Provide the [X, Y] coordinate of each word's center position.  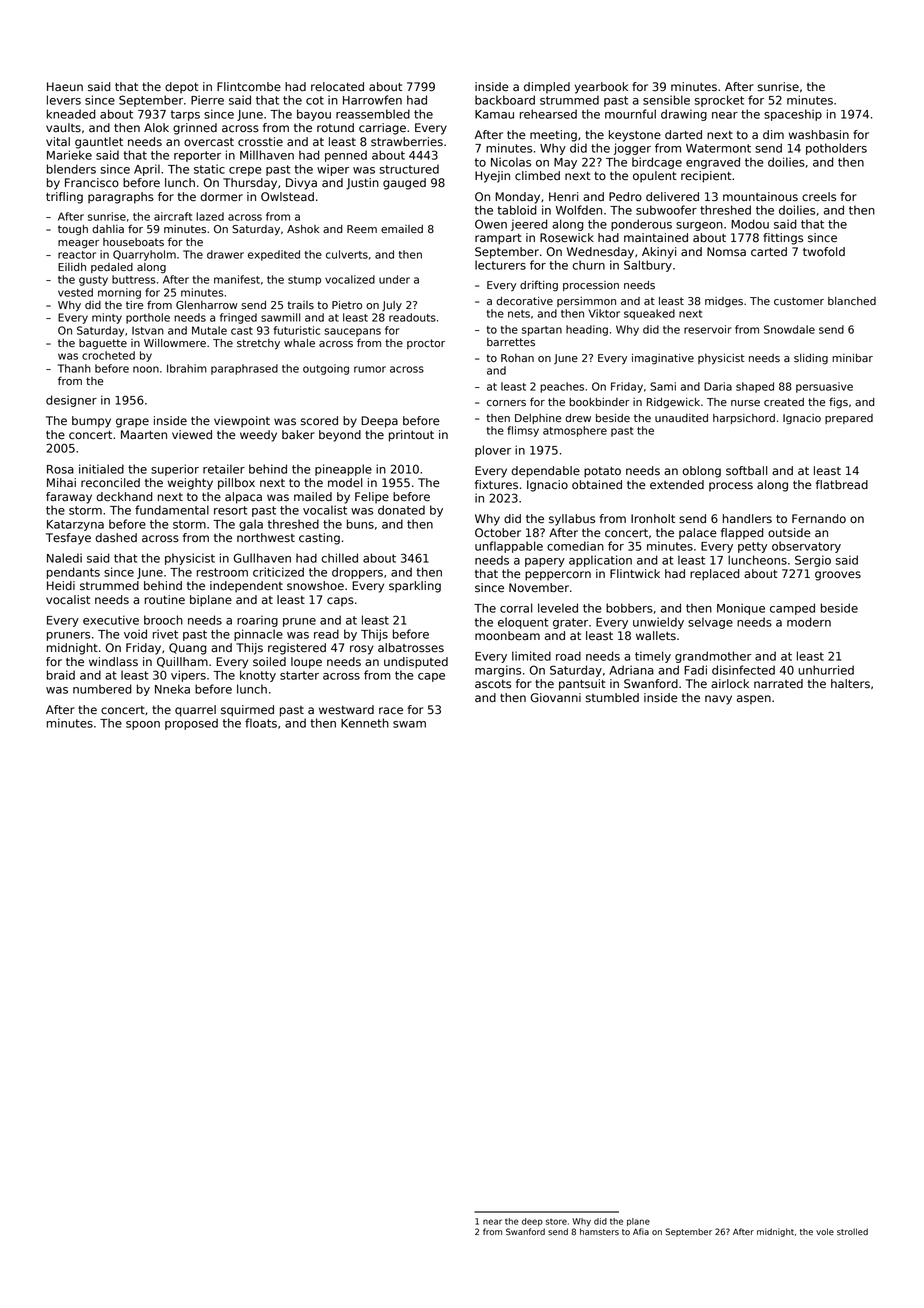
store [556, 1222]
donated [401, 510]
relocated [337, 87]
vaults [63, 128]
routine [165, 600]
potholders [836, 149]
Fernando [819, 519]
